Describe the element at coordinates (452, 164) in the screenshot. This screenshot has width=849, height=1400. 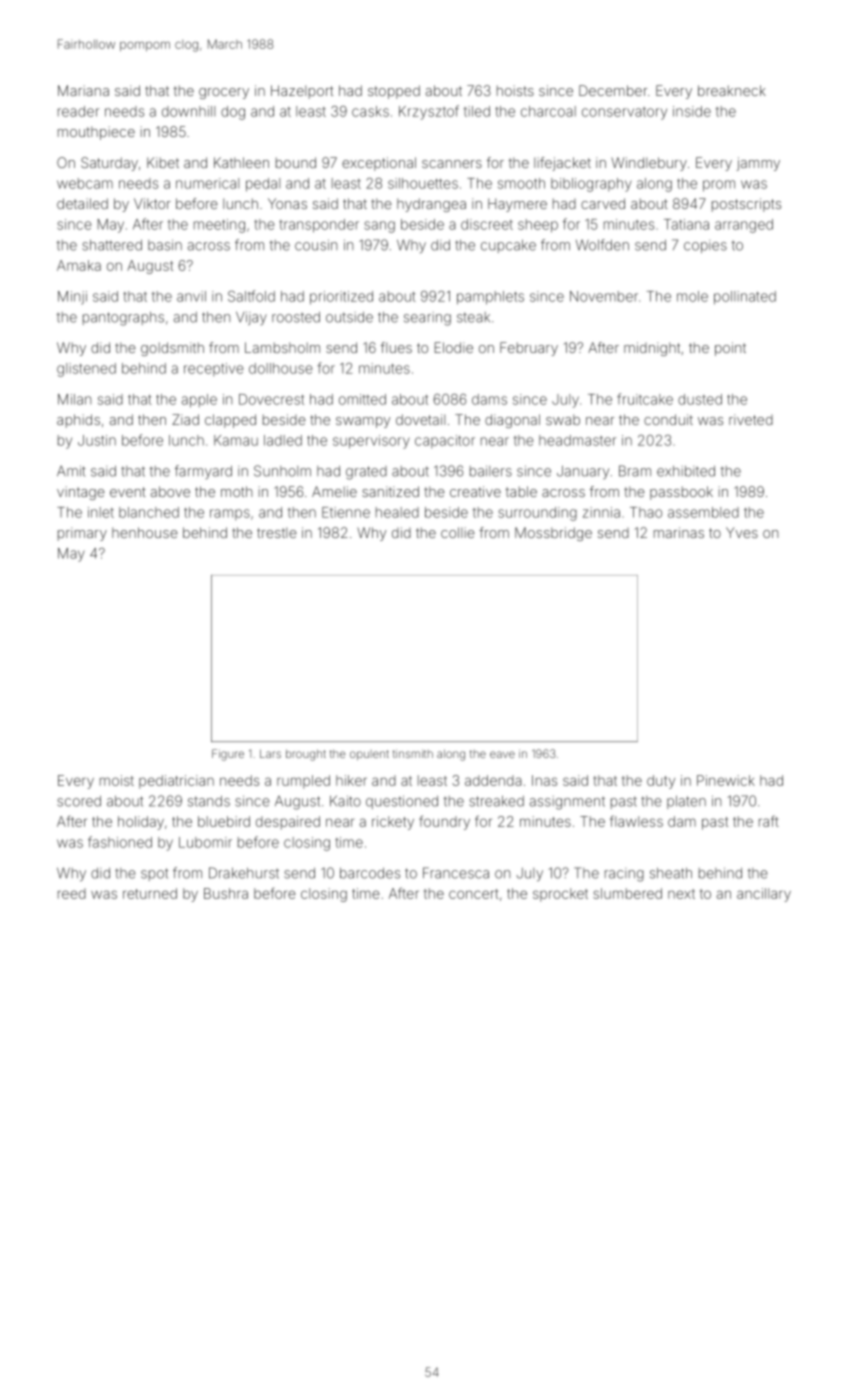
I see `scanners` at that location.
